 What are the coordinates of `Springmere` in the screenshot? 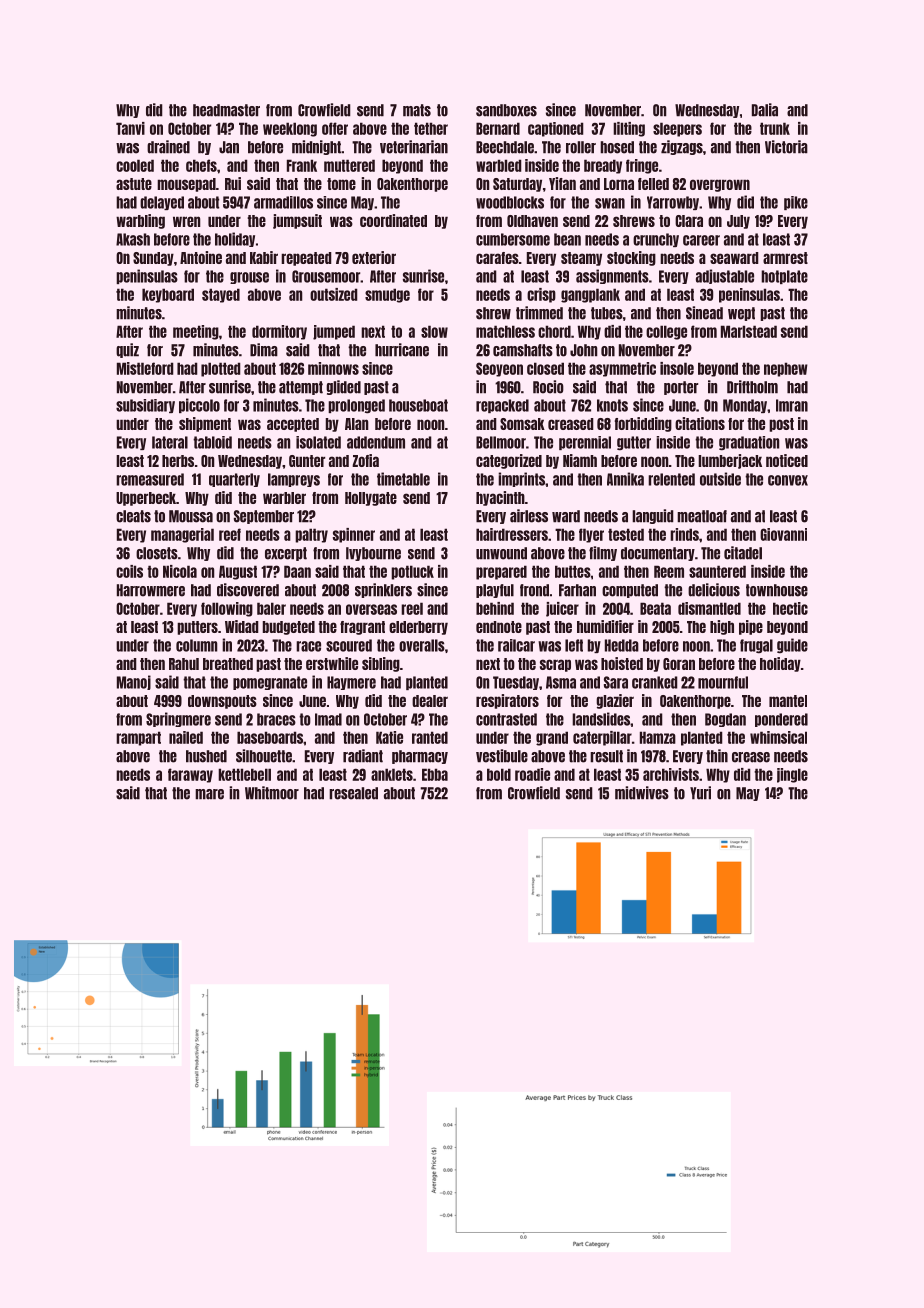 It's located at (178, 719).
